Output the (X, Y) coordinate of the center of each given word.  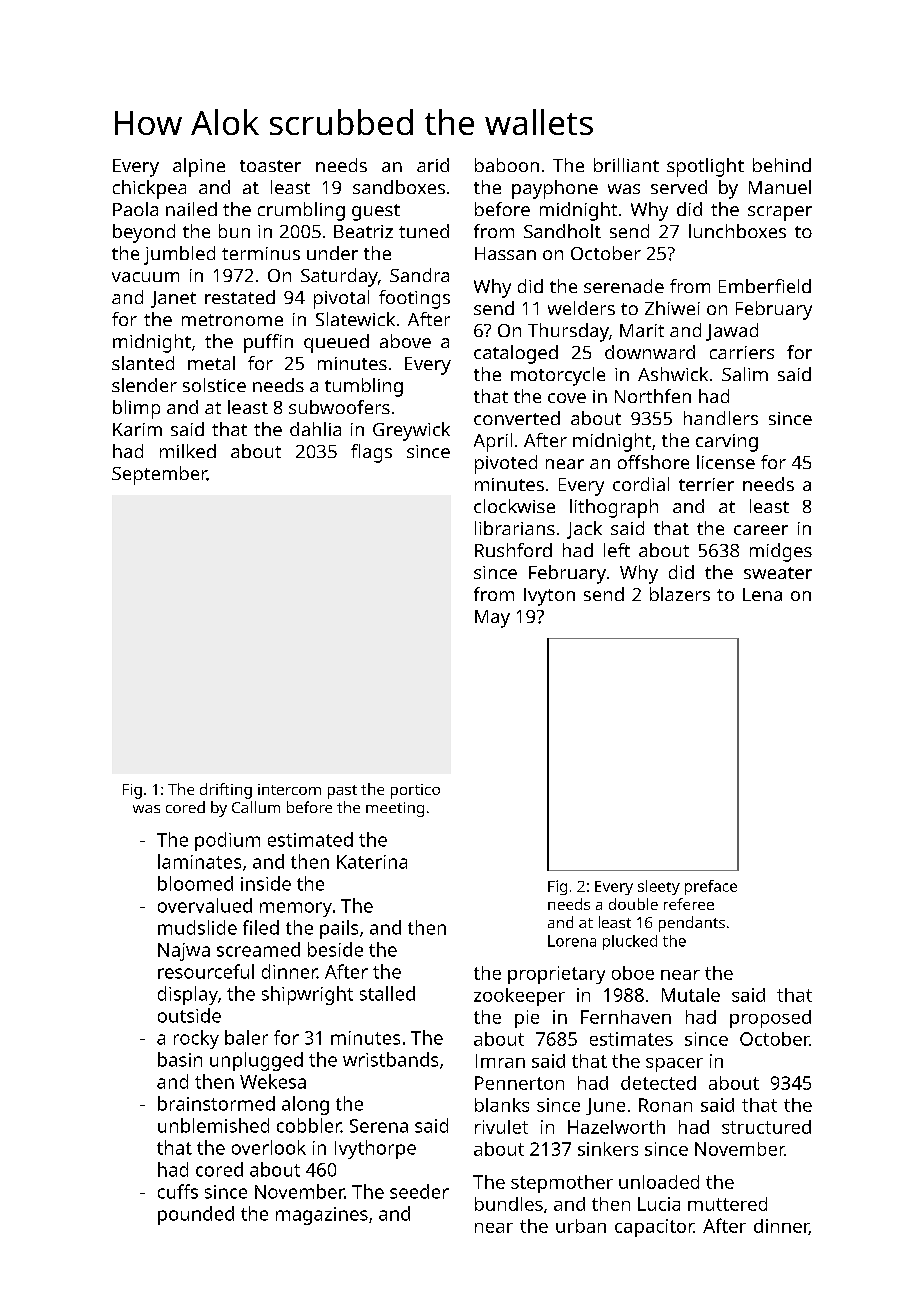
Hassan (505, 253)
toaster (270, 166)
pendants (692, 924)
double (633, 904)
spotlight (705, 167)
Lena (762, 594)
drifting (226, 791)
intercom (289, 789)
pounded (196, 1215)
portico (415, 791)
